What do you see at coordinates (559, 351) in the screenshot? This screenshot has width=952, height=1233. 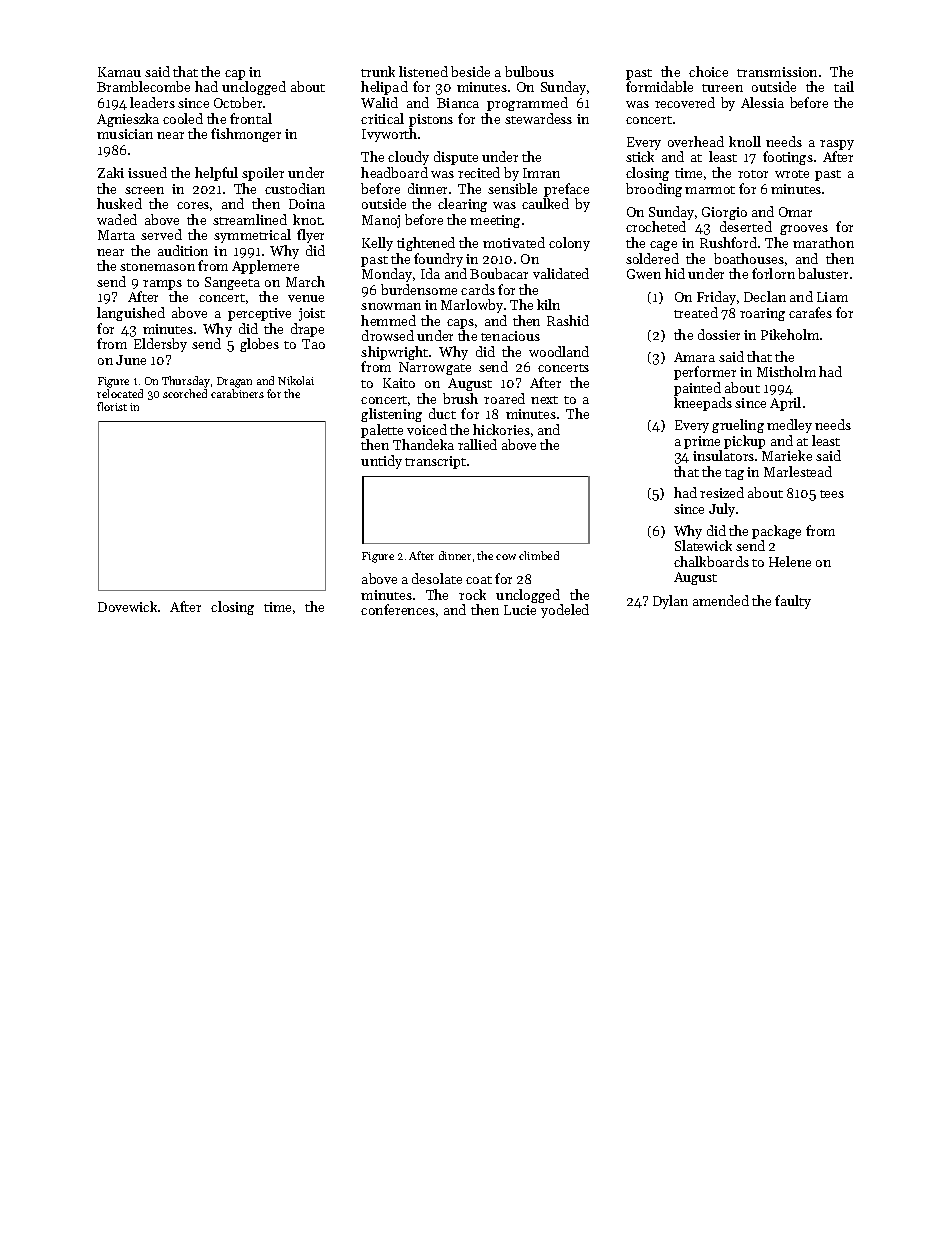 I see `woodland` at bounding box center [559, 351].
